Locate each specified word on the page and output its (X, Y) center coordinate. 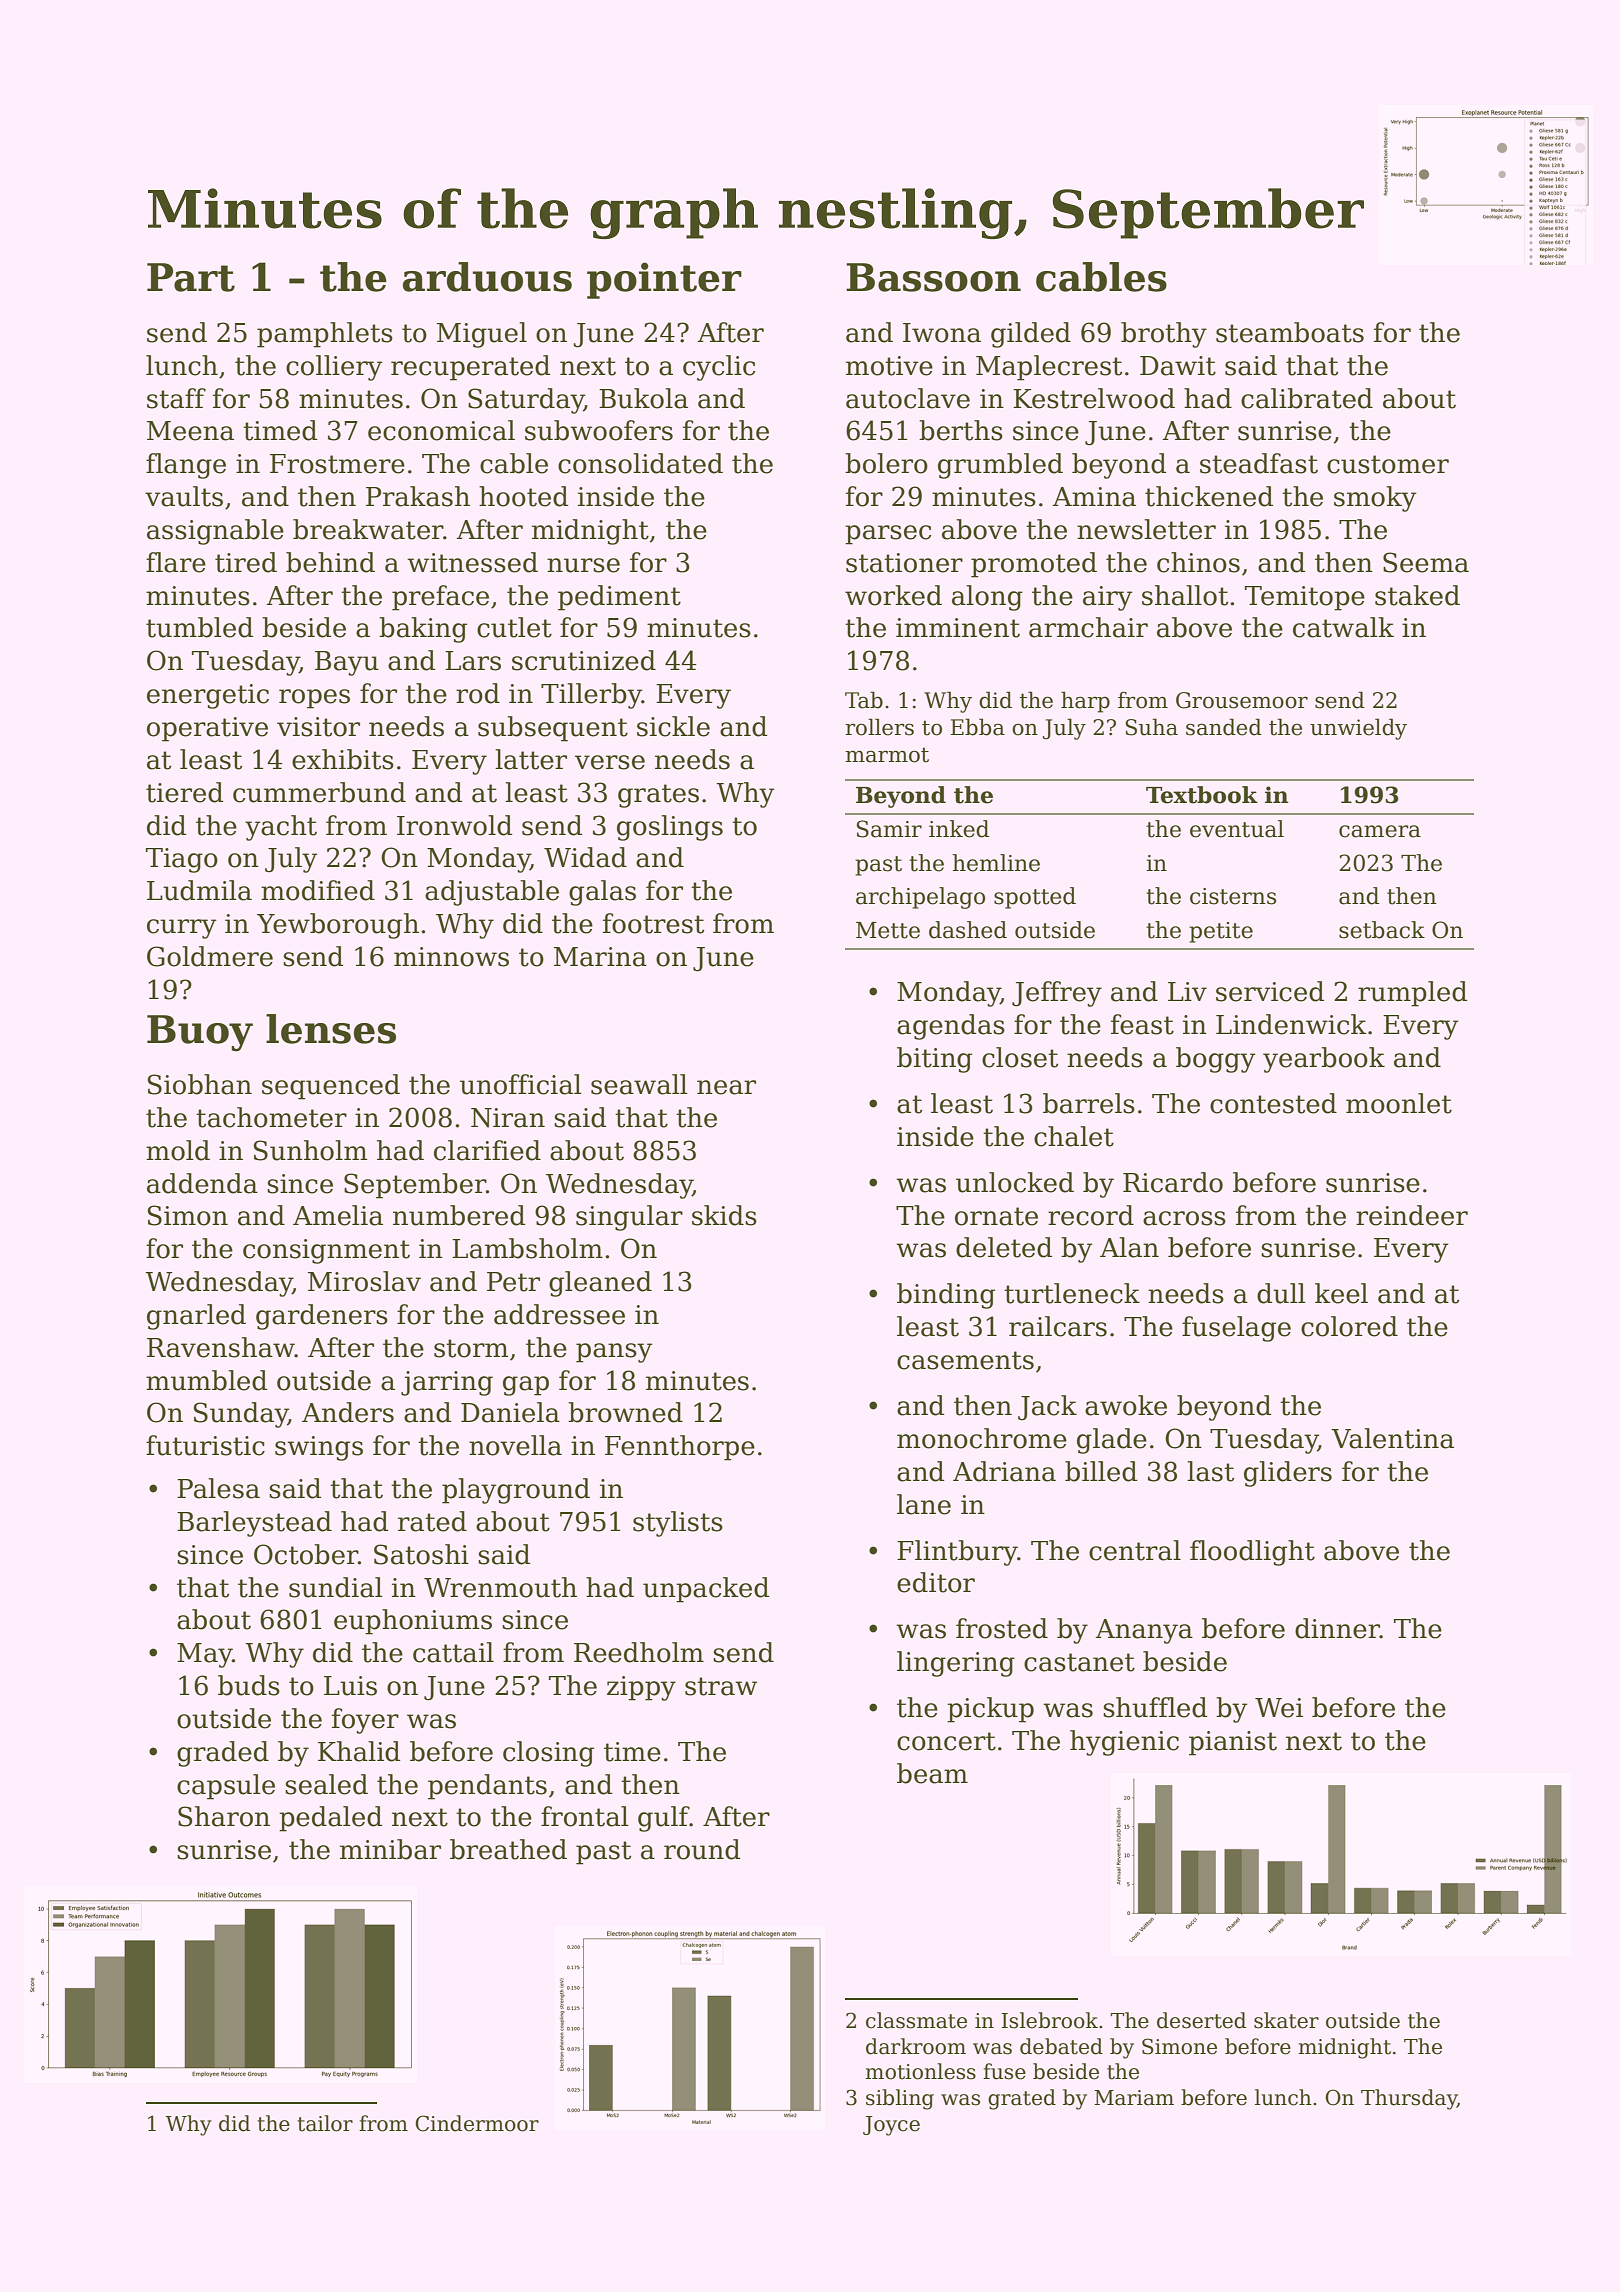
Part (191, 277)
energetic (208, 696)
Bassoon (933, 277)
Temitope (1305, 598)
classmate (916, 2020)
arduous (487, 277)
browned (625, 1412)
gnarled (196, 1317)
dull (1281, 1293)
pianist (1233, 1743)
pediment (619, 598)
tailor (325, 2123)
